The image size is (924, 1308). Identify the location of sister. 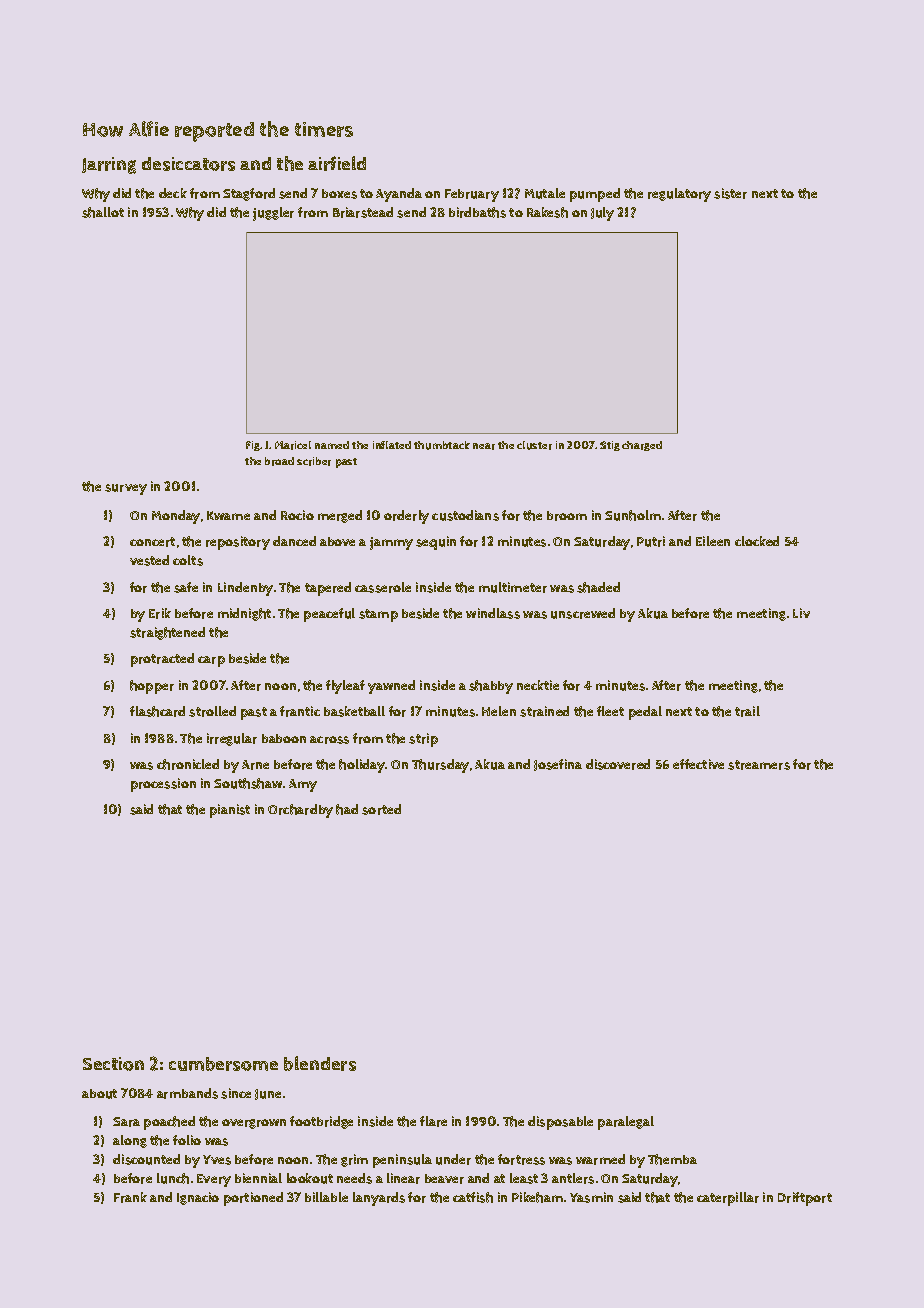
(730, 193).
